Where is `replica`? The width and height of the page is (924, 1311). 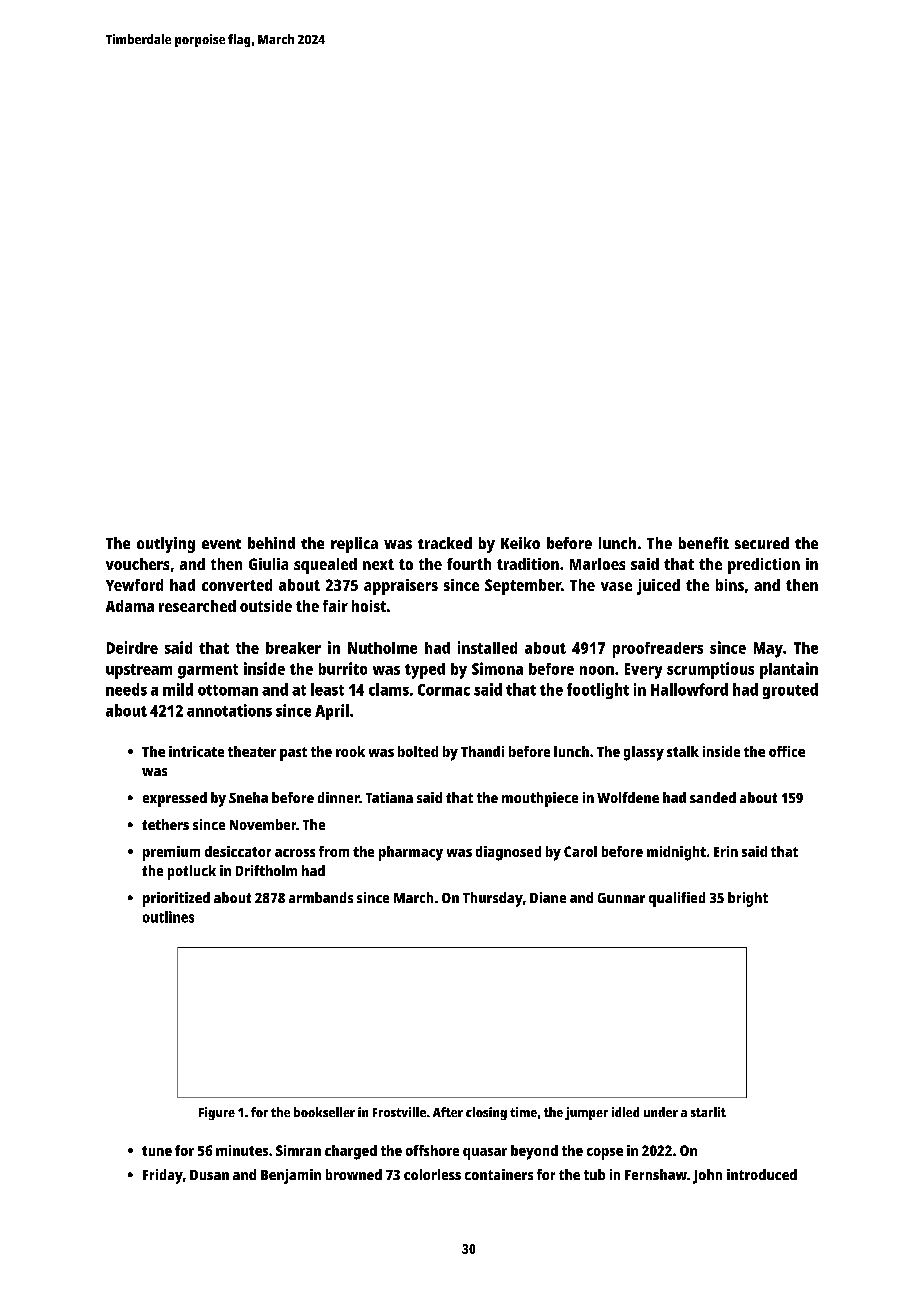
replica is located at coordinates (354, 545).
